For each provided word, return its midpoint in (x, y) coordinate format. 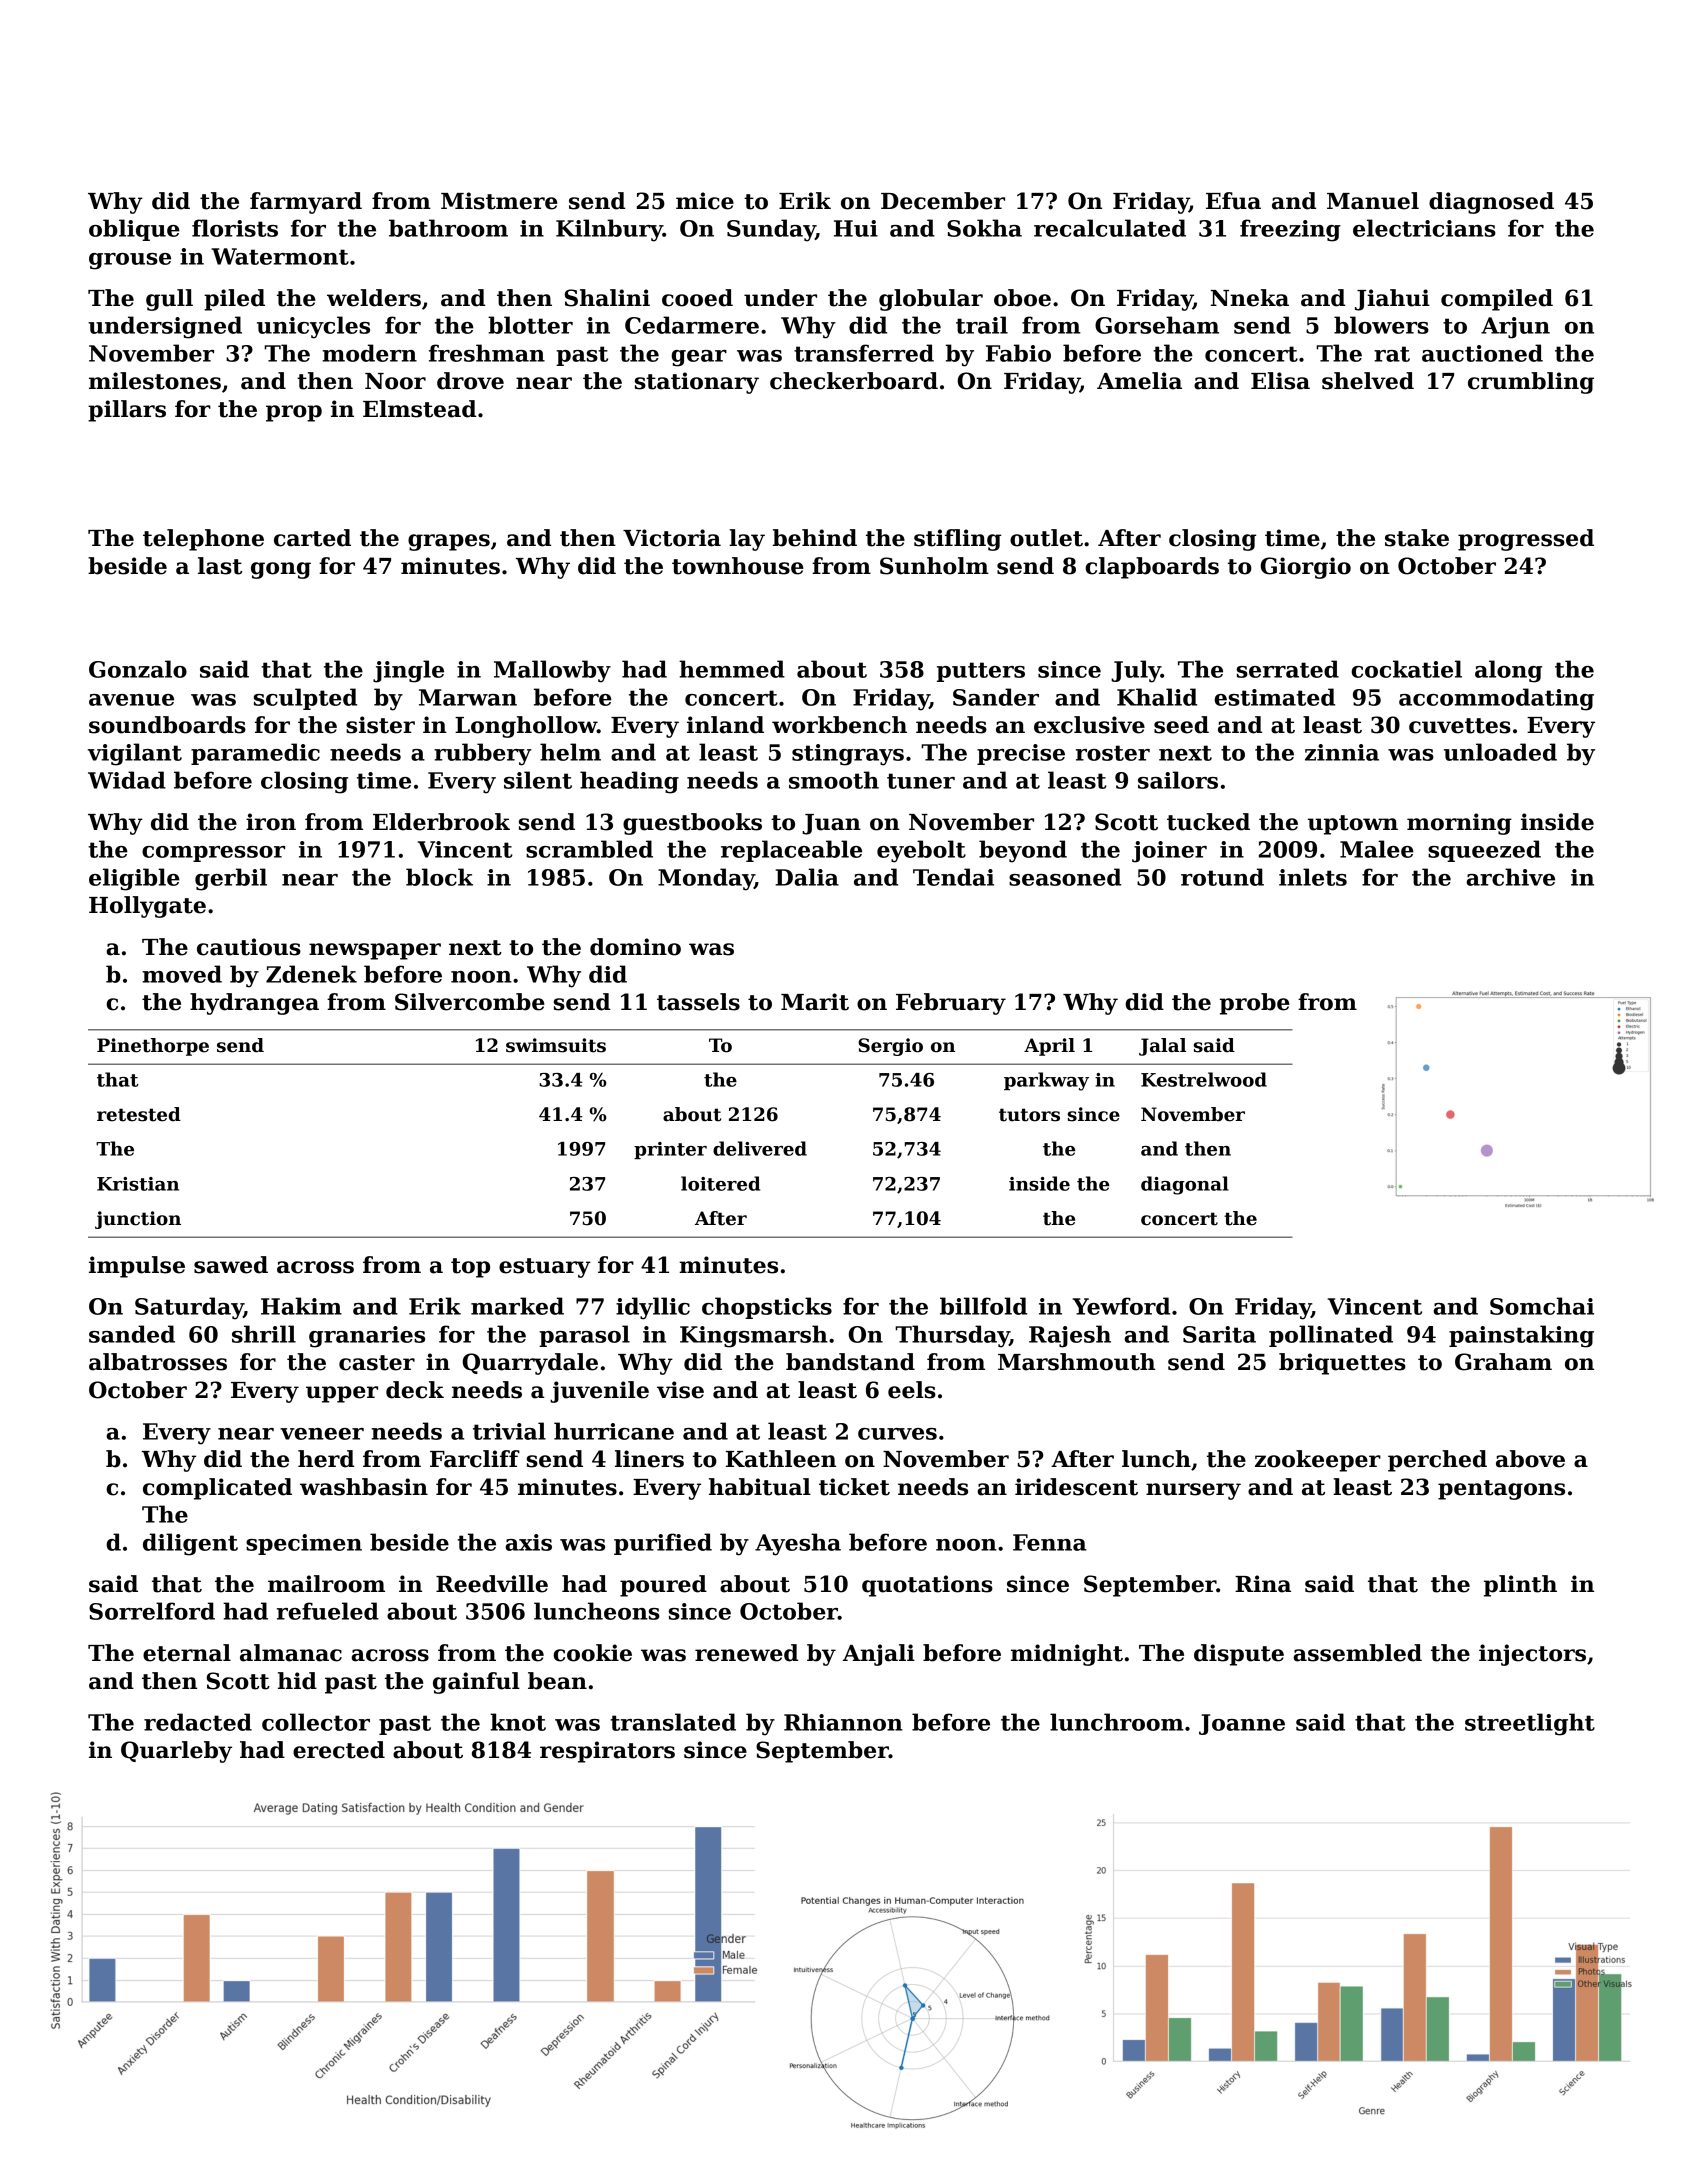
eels (912, 1390)
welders (374, 298)
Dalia (807, 877)
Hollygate (147, 907)
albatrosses (158, 1362)
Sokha (984, 228)
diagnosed (1491, 203)
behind (815, 538)
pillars (127, 411)
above (1530, 1459)
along (1508, 671)
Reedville (492, 1584)
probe (1255, 1004)
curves (897, 1434)
